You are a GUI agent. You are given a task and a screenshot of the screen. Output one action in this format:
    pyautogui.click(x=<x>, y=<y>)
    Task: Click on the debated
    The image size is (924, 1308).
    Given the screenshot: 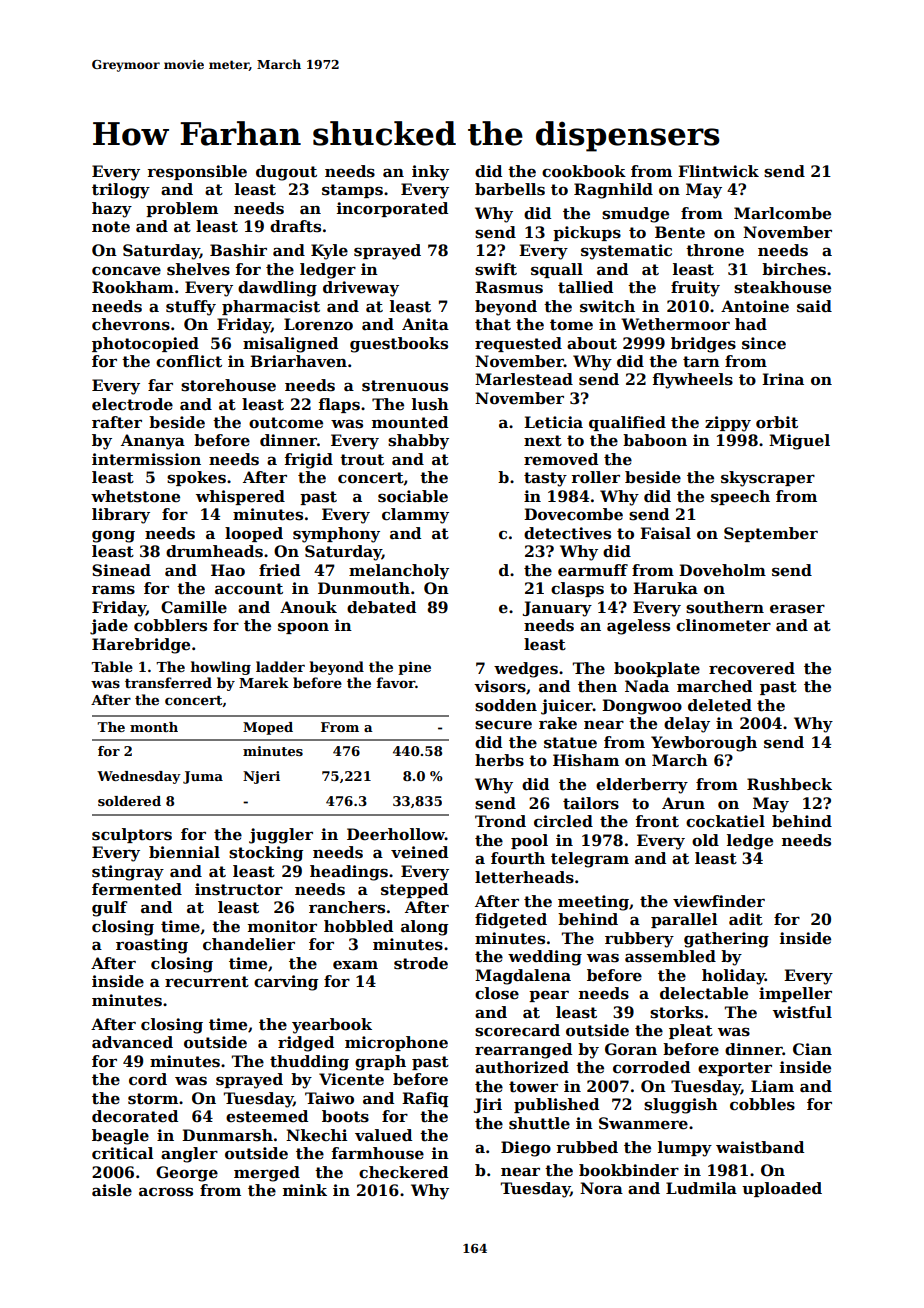 What is the action you would take?
    pyautogui.click(x=381, y=607)
